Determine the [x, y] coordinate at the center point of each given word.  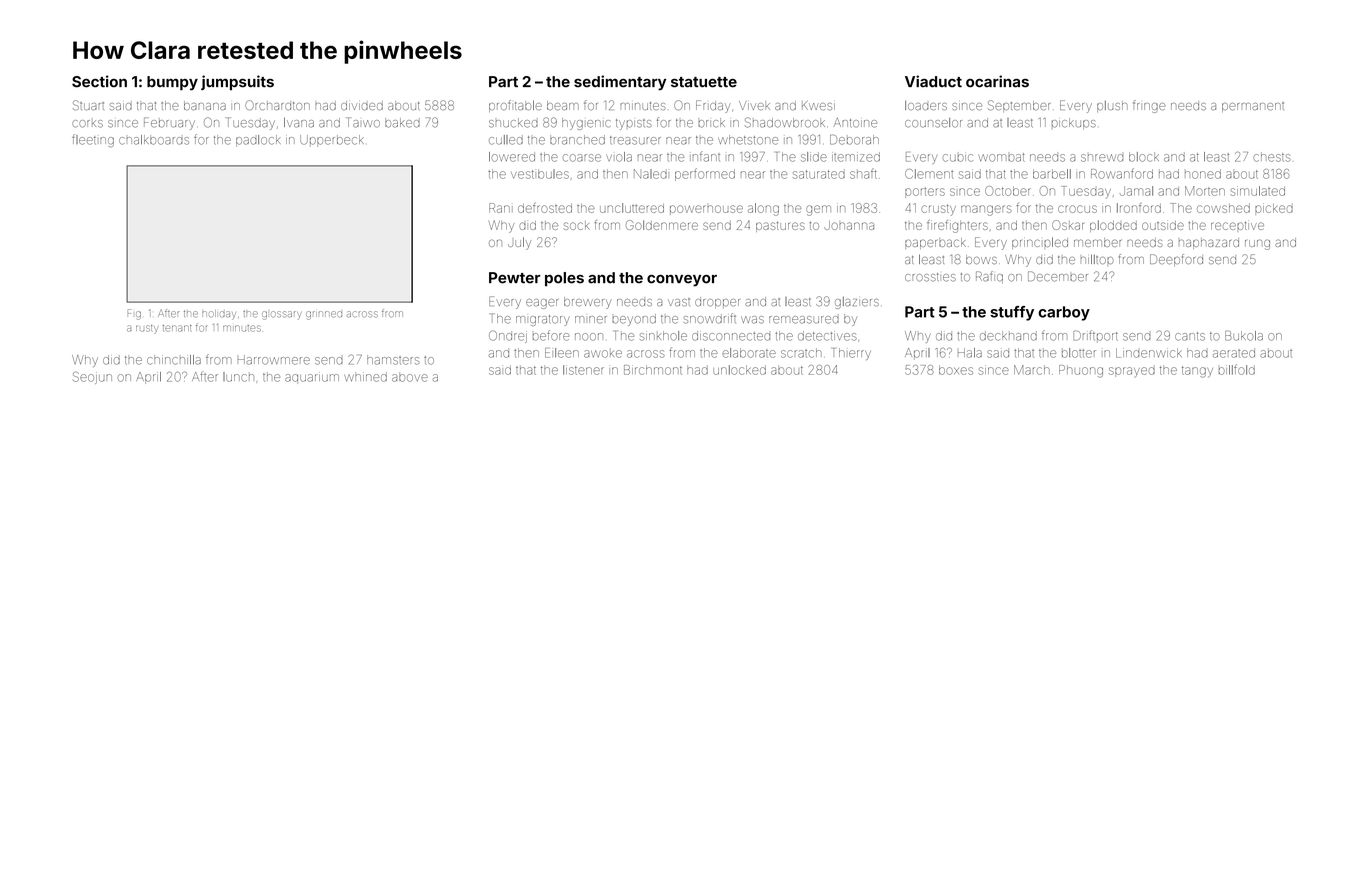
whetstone [748, 140]
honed [1203, 174]
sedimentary [620, 83]
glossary [282, 315]
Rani [501, 208]
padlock [258, 141]
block [1144, 157]
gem [818, 210]
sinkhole [663, 336]
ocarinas [997, 81]
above [410, 377]
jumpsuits [237, 82]
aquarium [312, 377]
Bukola [1244, 336]
